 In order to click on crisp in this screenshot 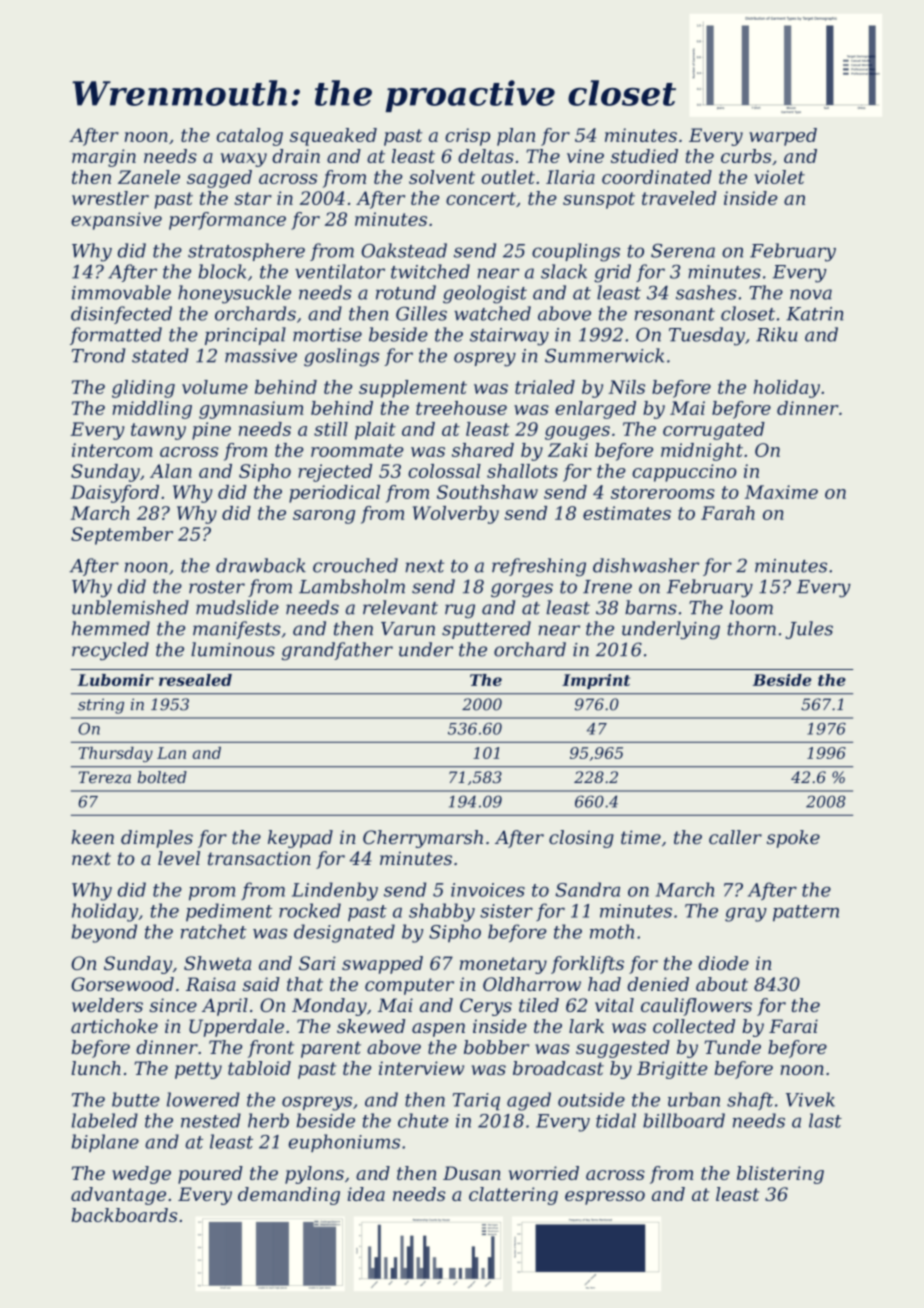, I will do `click(467, 137)`.
